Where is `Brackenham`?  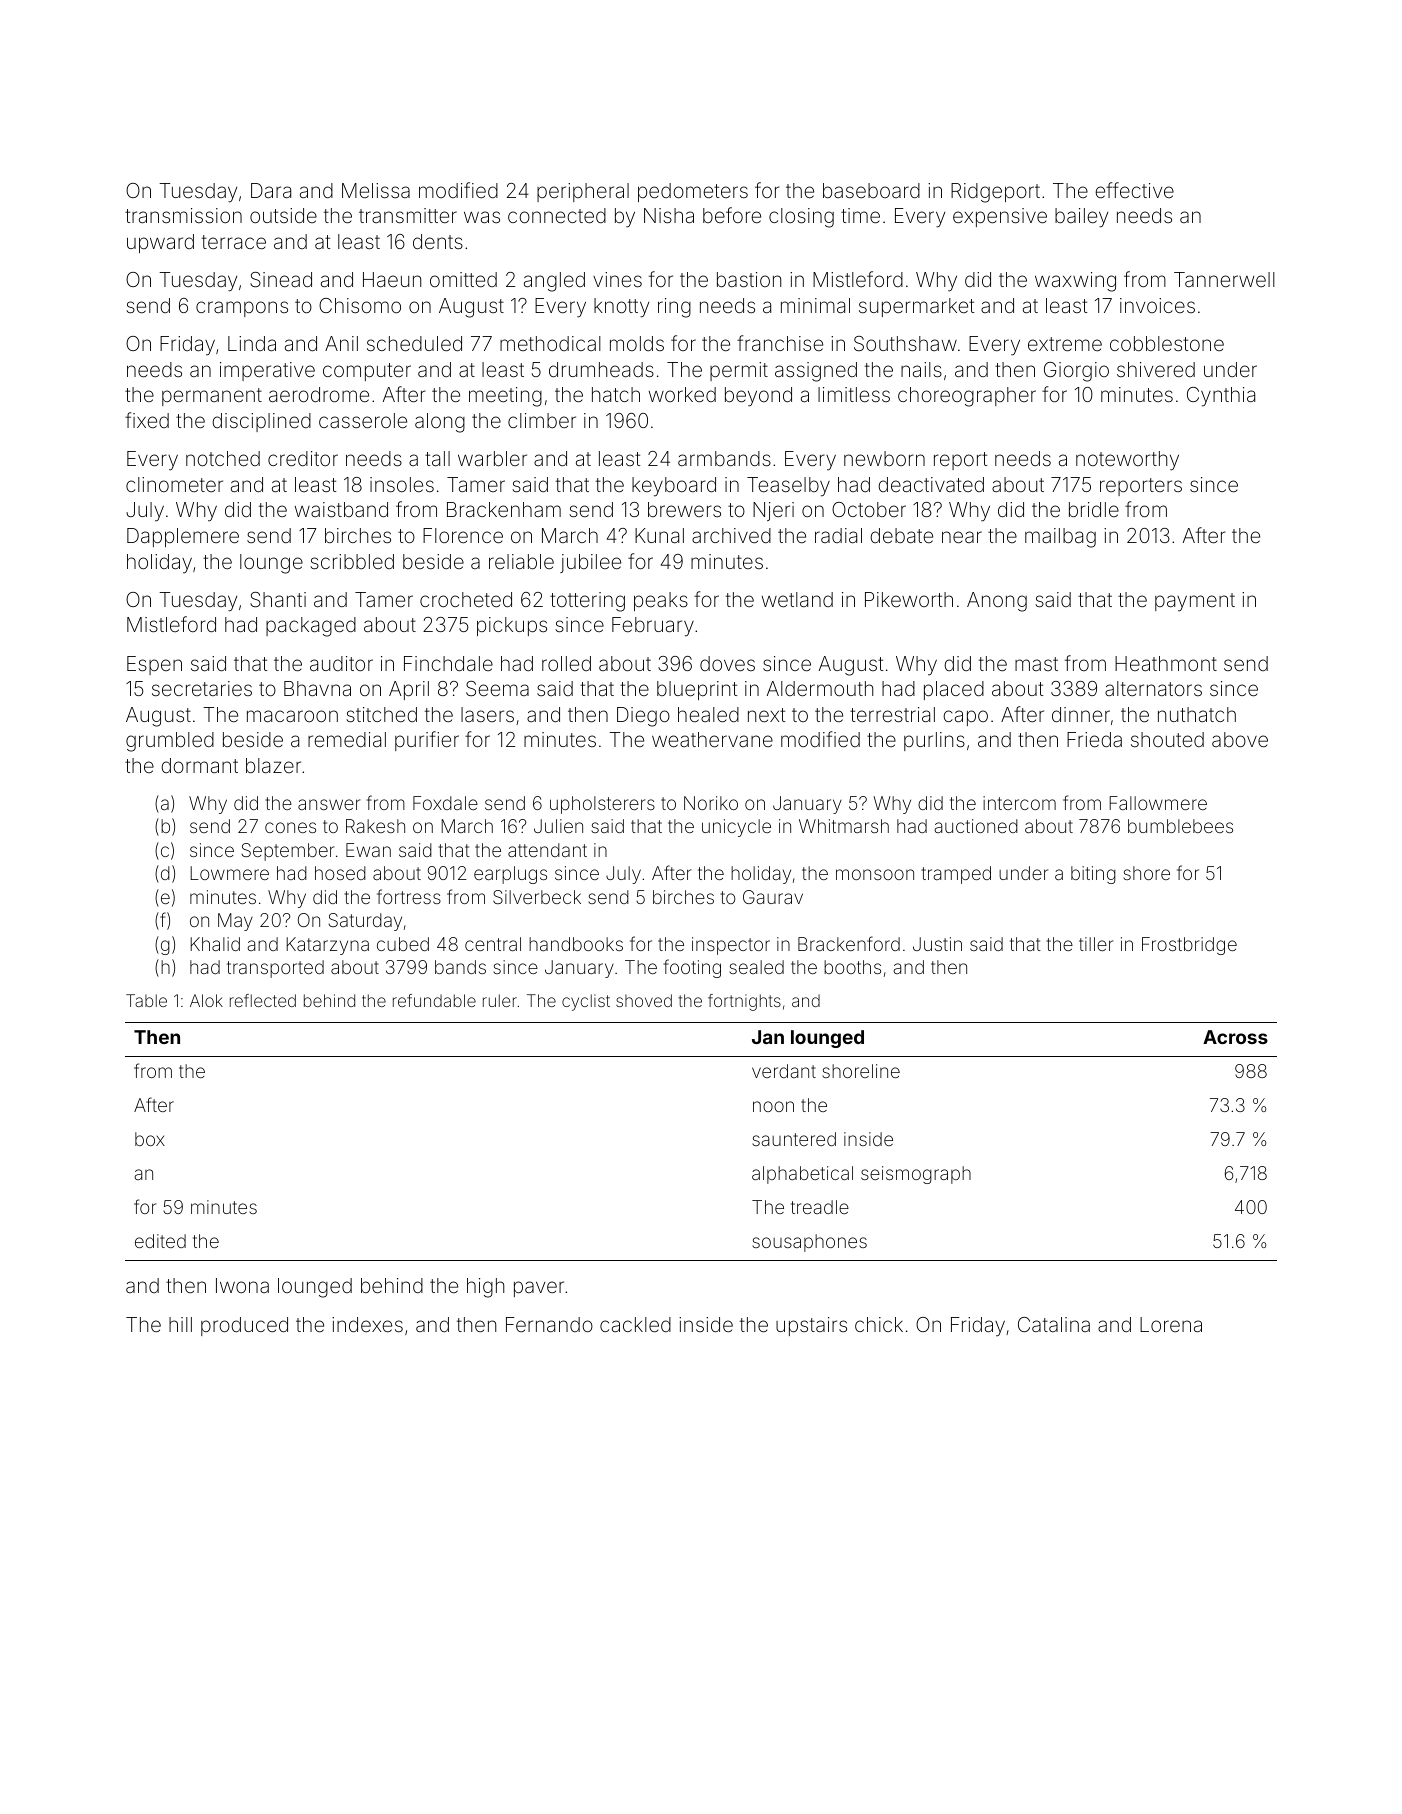
Brackenham is located at coordinates (504, 509).
